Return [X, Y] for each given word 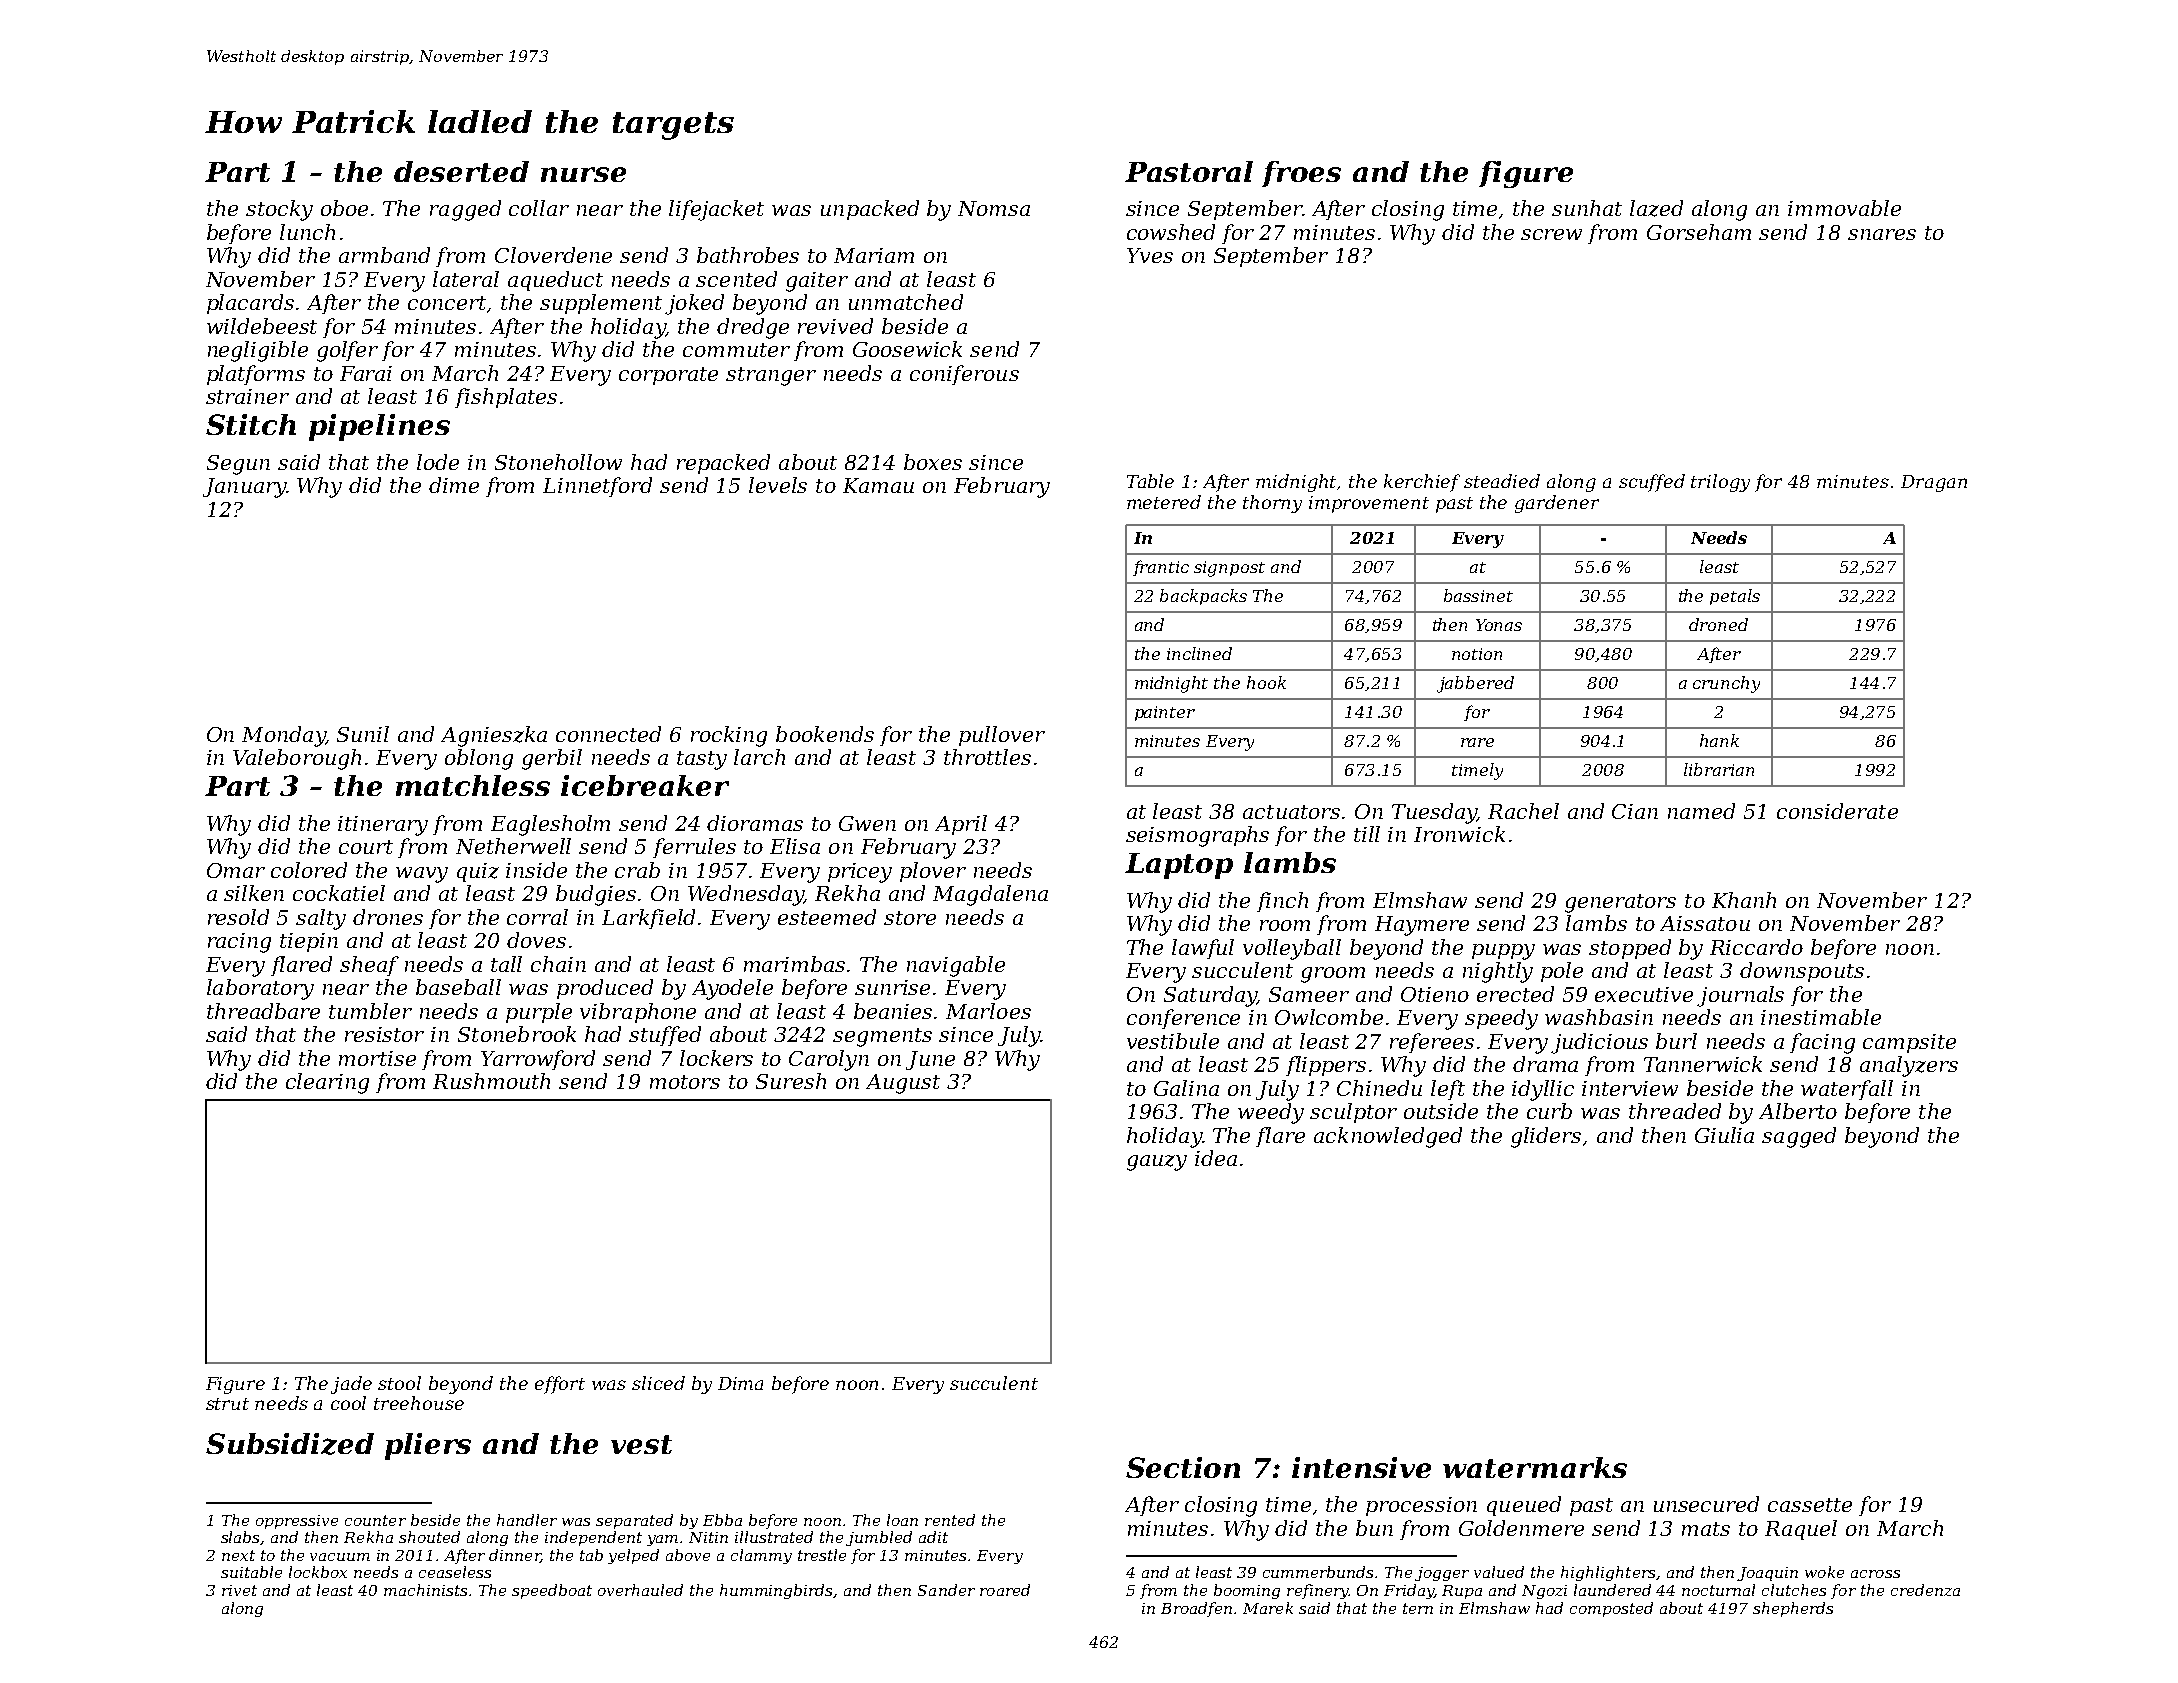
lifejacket [716, 210]
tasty [702, 760]
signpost [1229, 569]
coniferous [964, 375]
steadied [1502, 481]
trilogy [1720, 483]
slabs [241, 1538]
